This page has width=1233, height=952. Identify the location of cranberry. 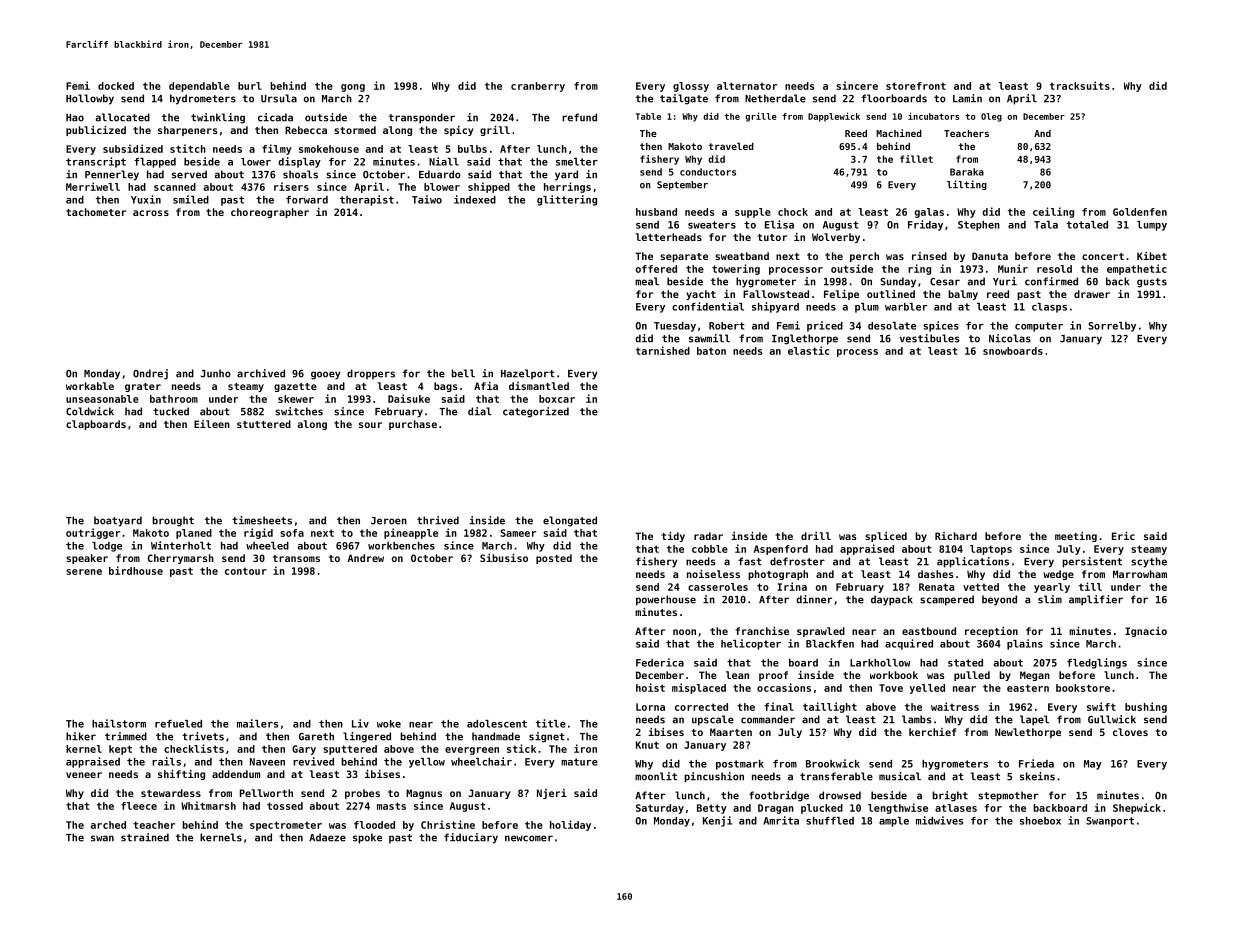
(538, 87).
